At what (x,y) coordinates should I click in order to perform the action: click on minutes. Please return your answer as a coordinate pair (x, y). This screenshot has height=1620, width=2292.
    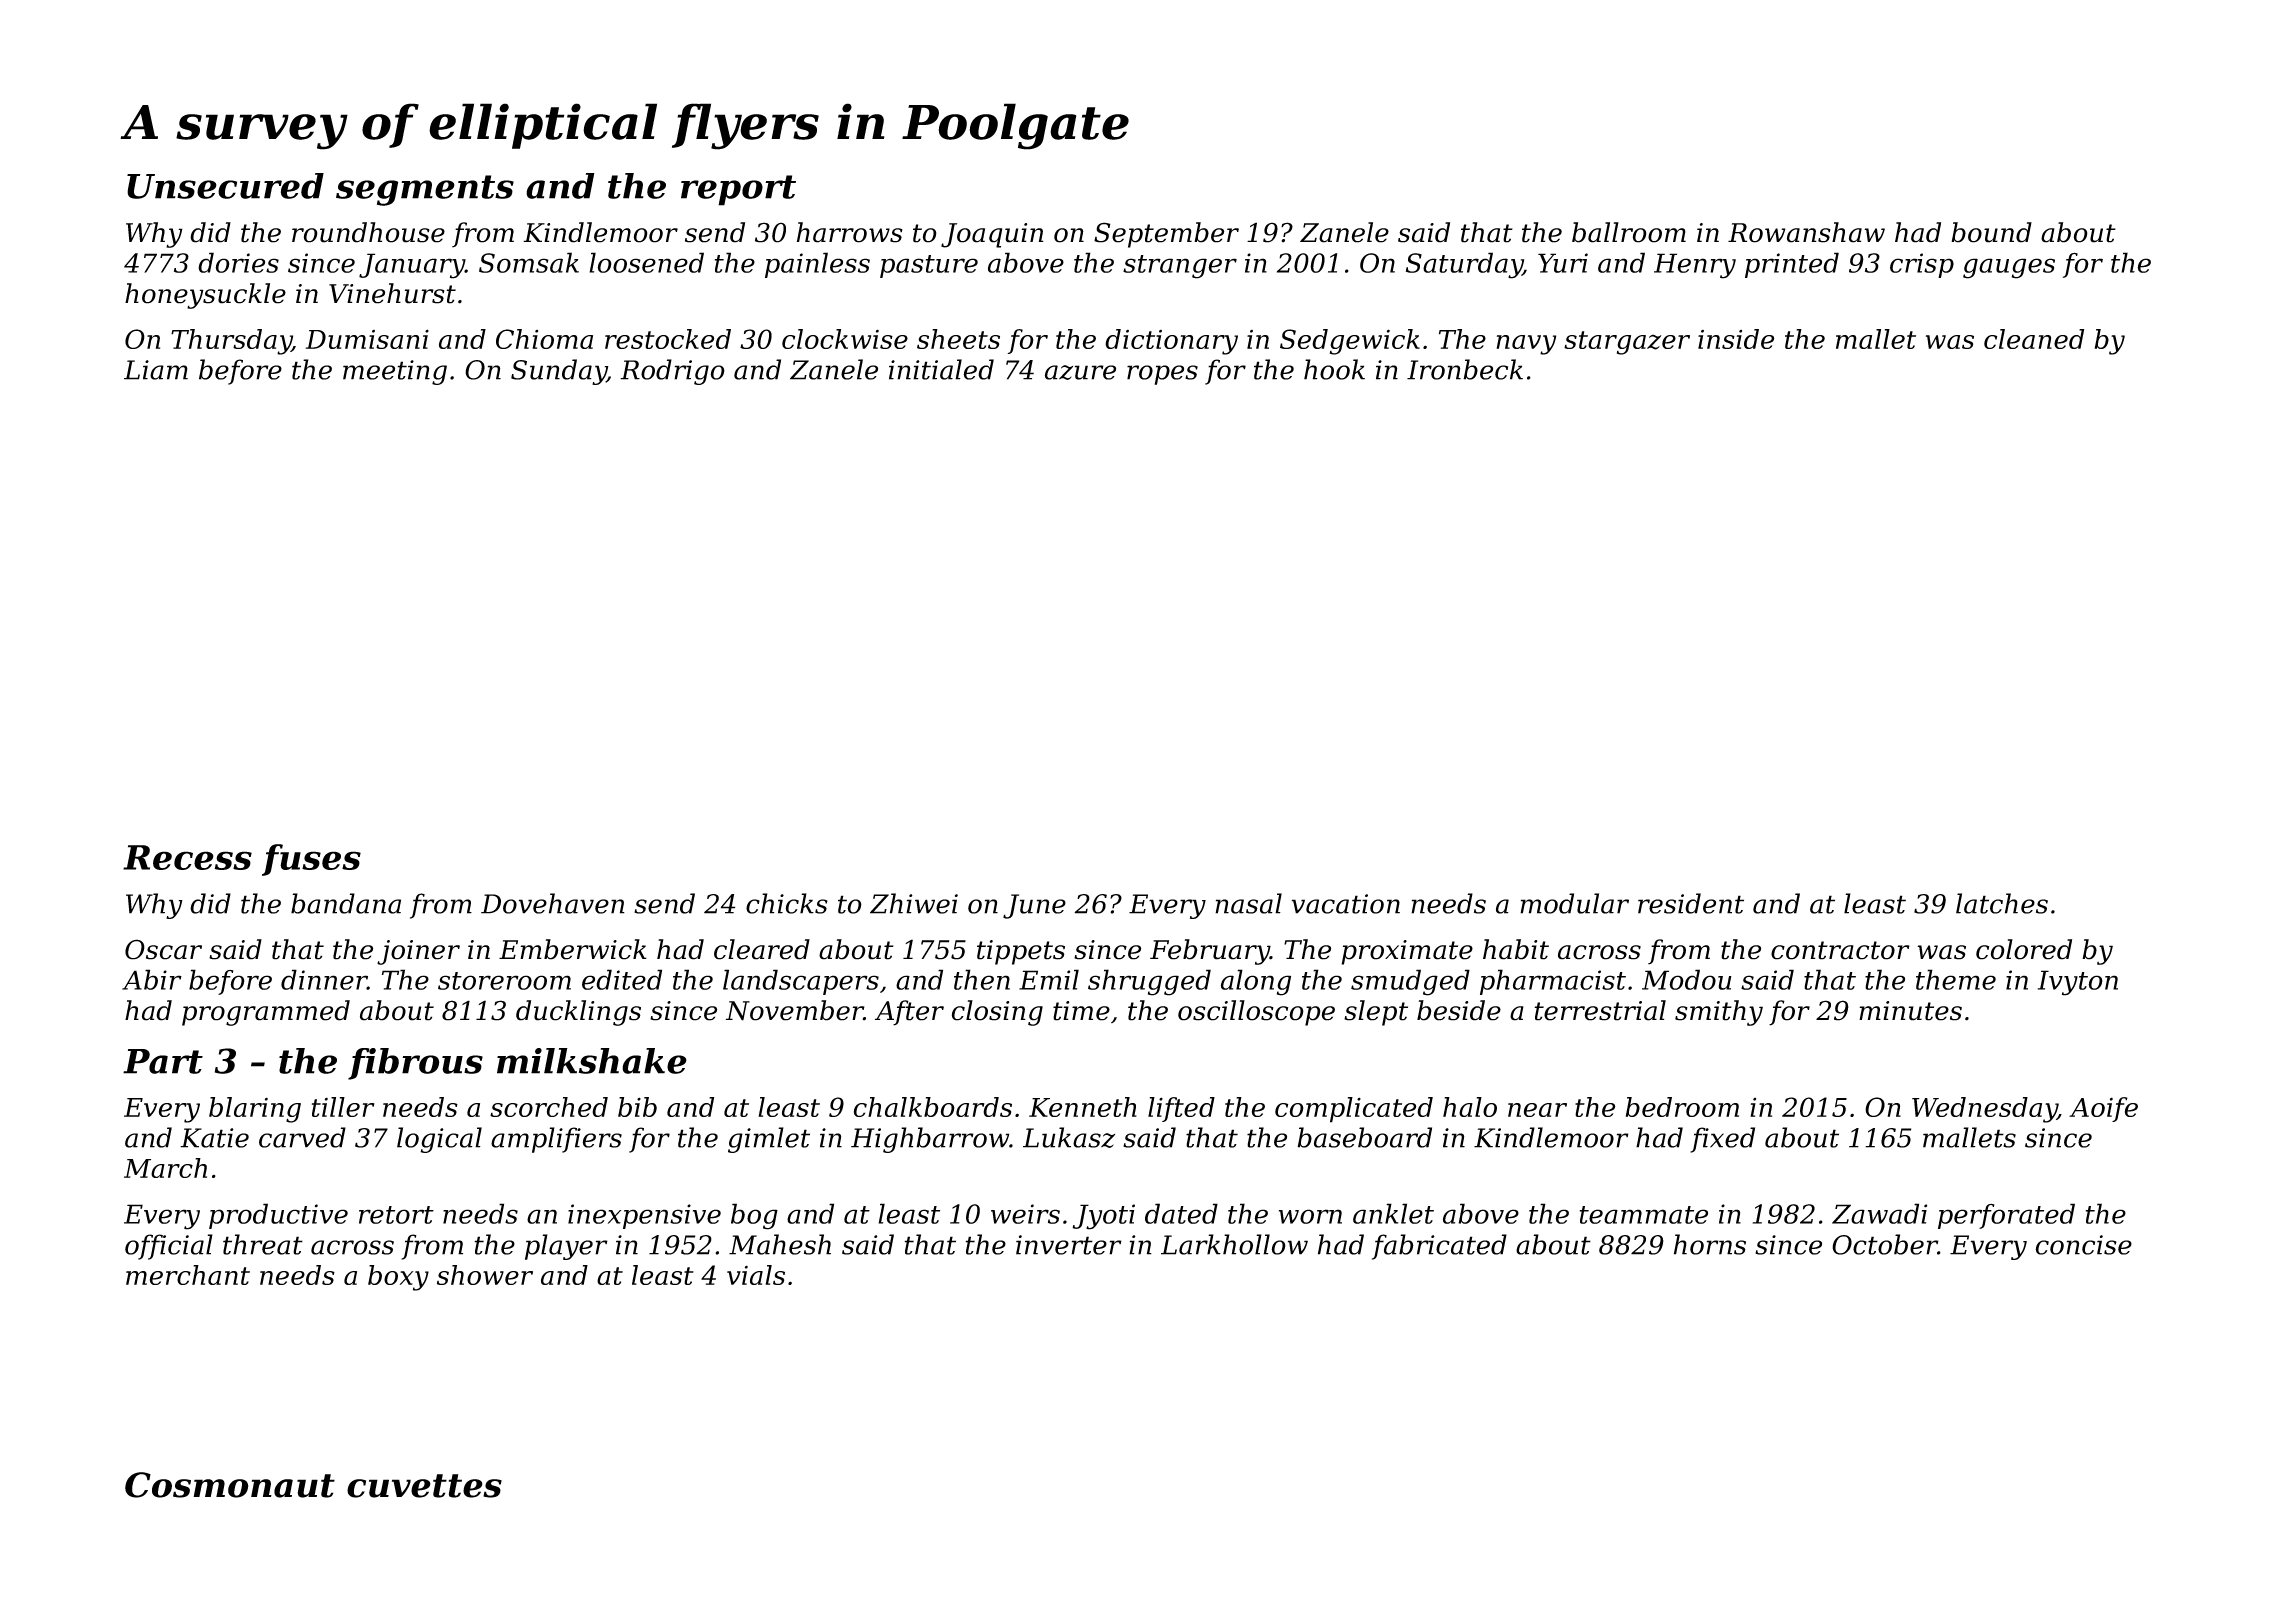
    Looking at the image, I should click on (1910, 1011).
